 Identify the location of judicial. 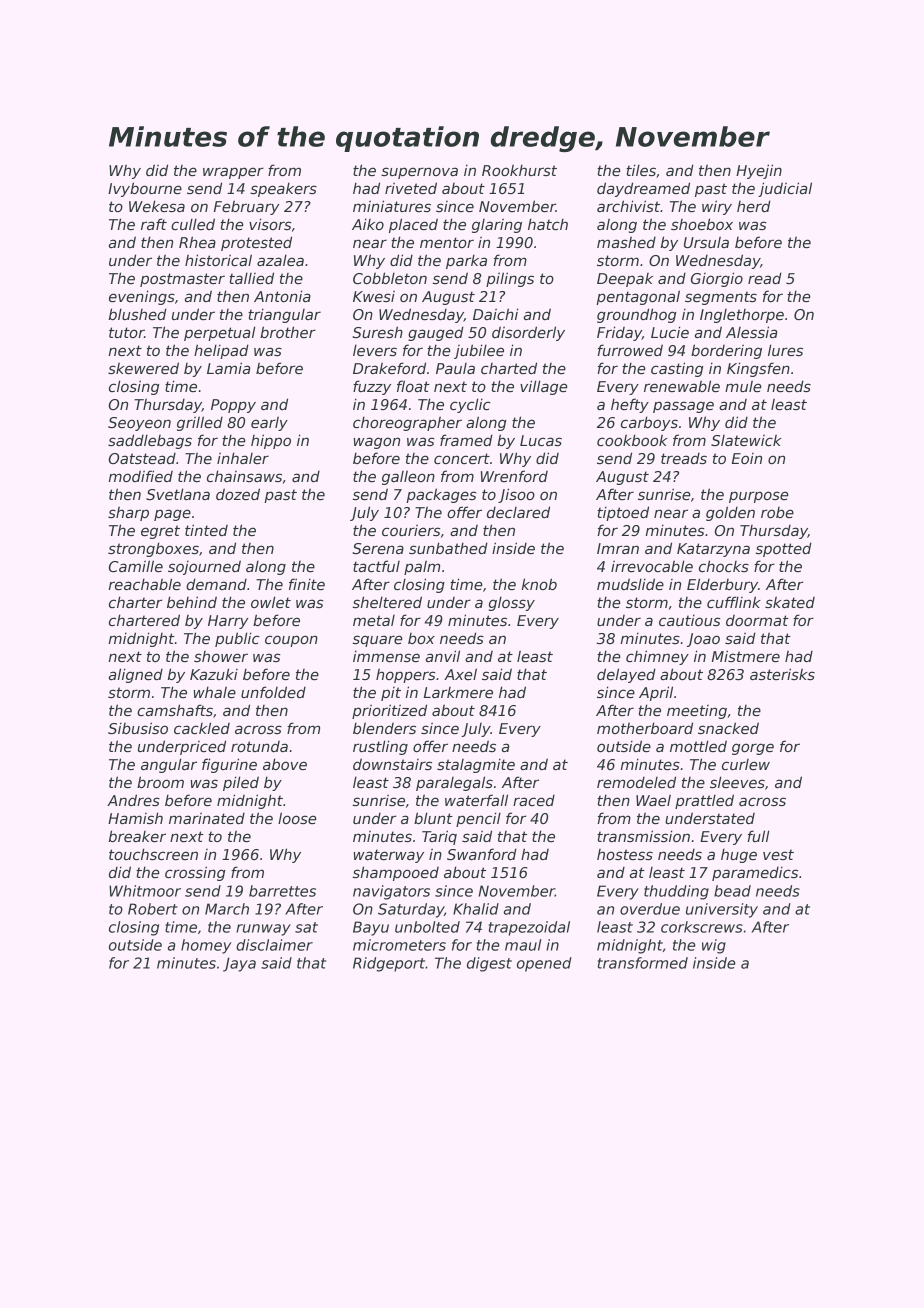
(785, 189).
